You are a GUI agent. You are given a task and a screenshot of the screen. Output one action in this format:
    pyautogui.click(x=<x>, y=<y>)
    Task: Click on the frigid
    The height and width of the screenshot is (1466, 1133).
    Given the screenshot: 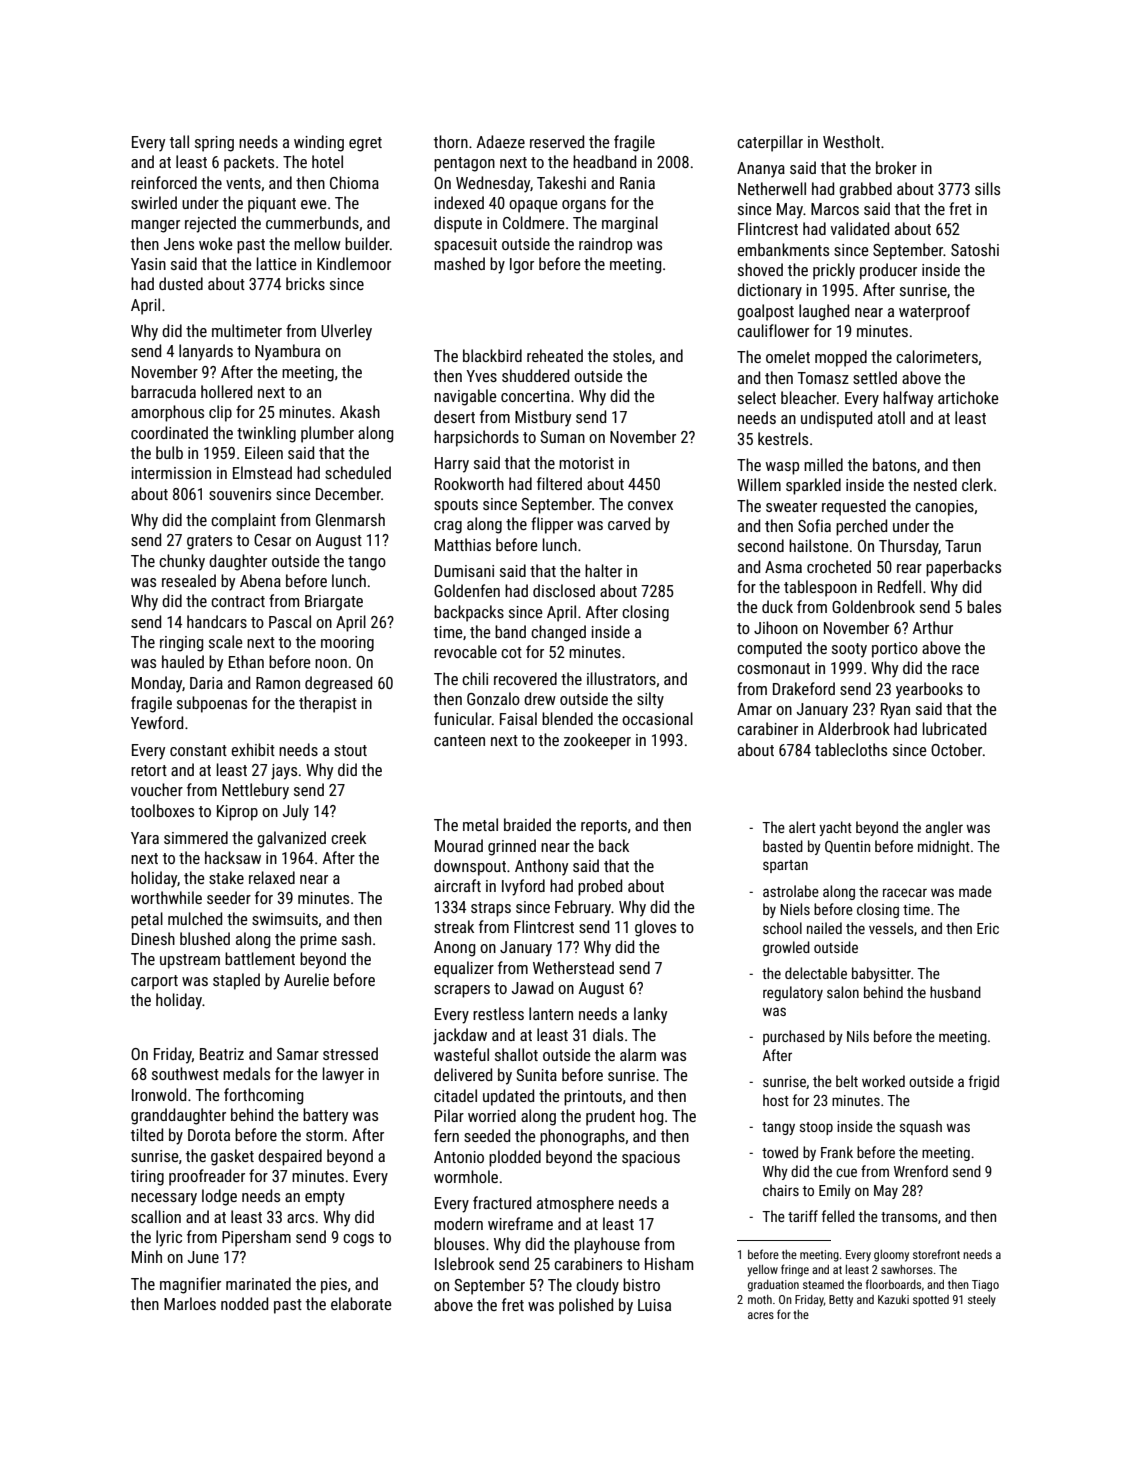 What is the action you would take?
    pyautogui.click(x=984, y=1082)
